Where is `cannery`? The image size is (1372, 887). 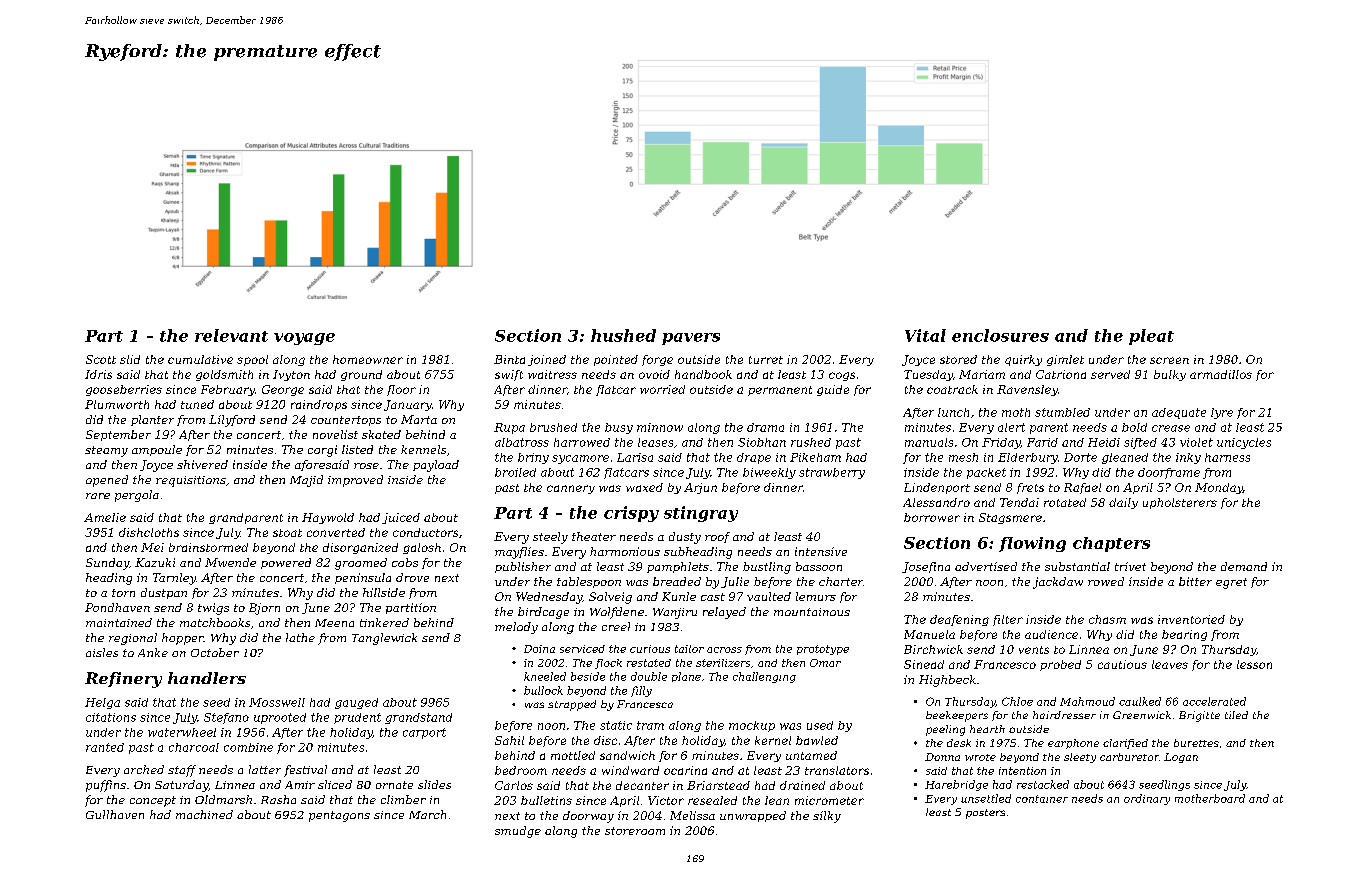 cannery is located at coordinates (571, 489).
